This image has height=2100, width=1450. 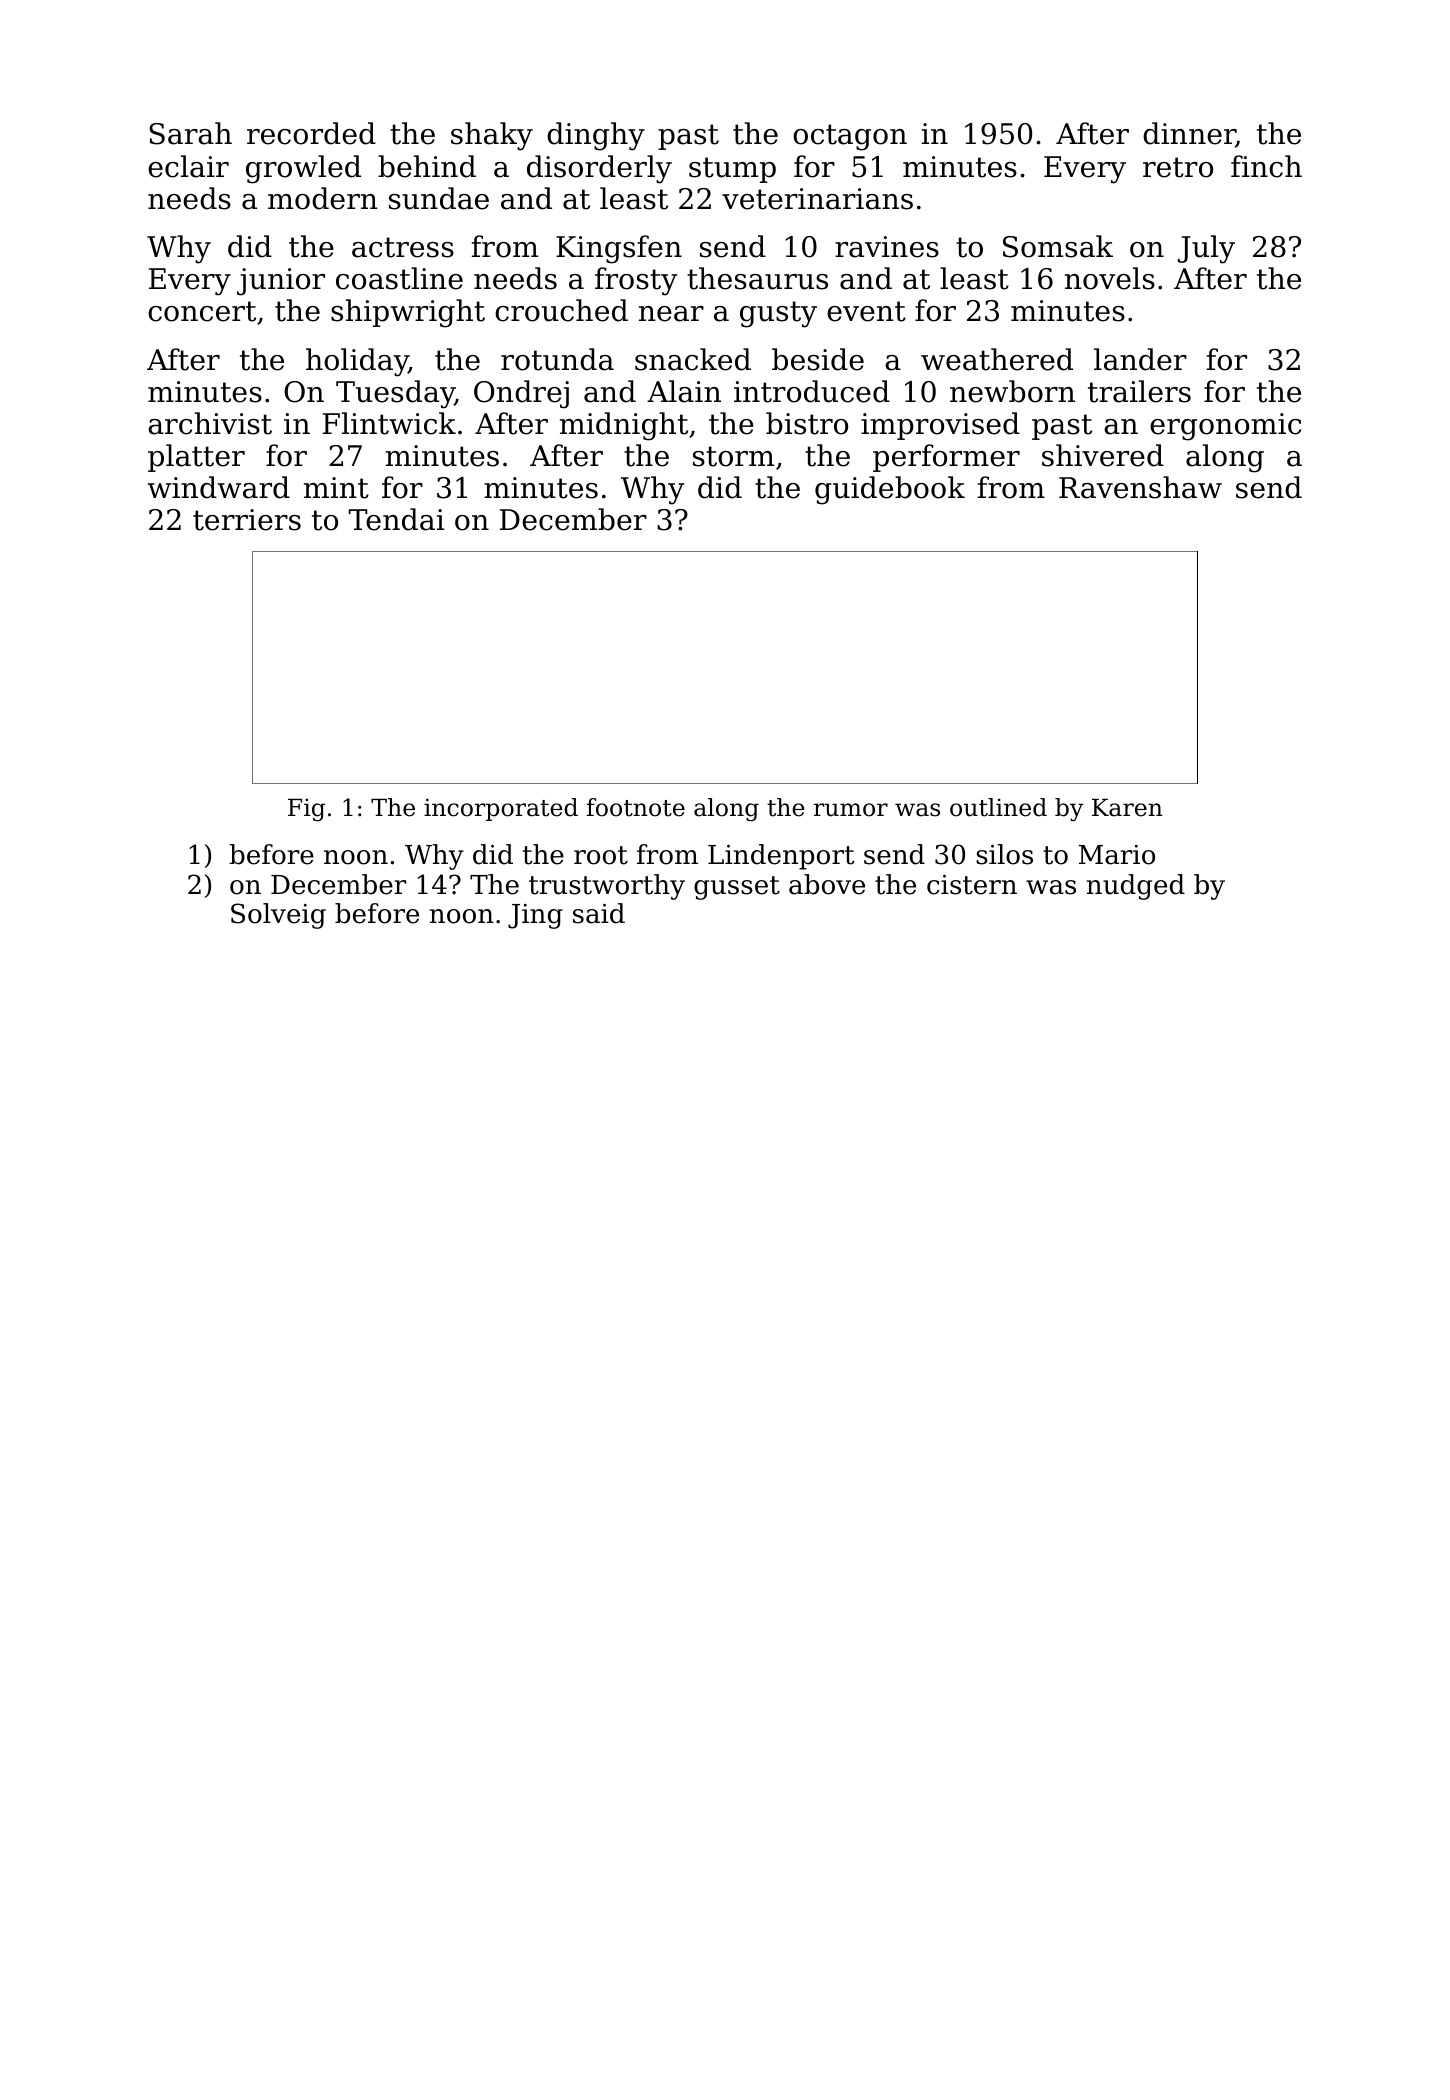 What do you see at coordinates (890, 490) in the image?
I see `guidebook` at bounding box center [890, 490].
